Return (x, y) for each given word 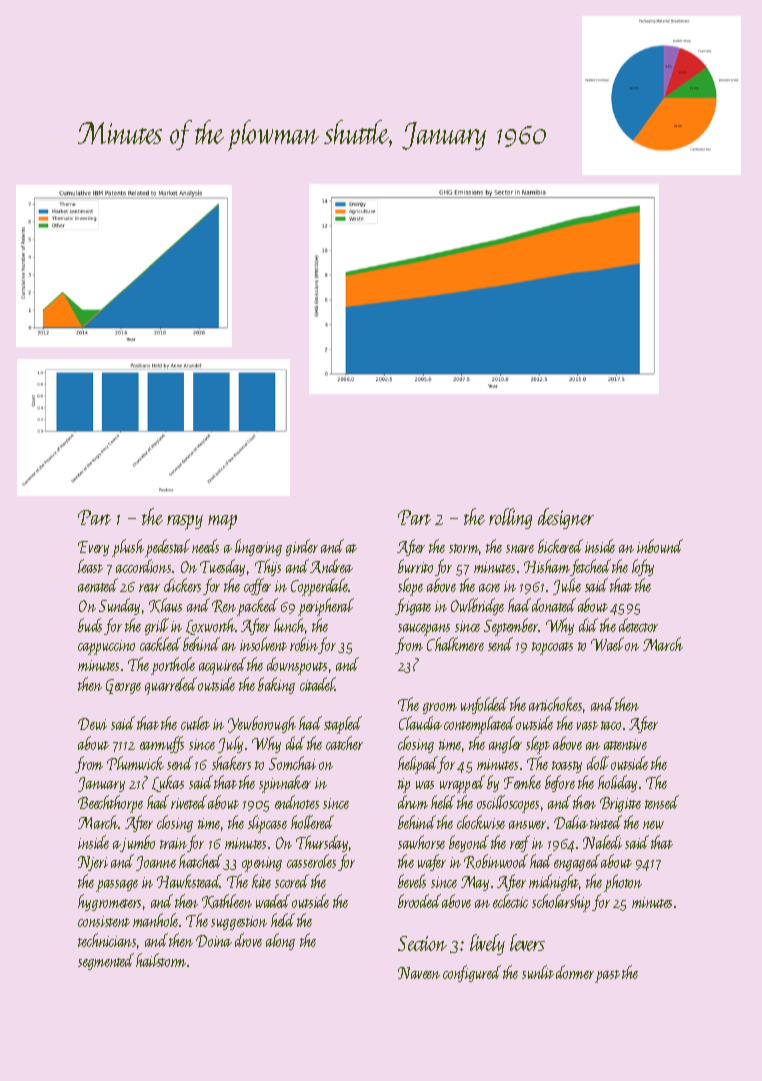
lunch (289, 625)
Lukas (168, 783)
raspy (185, 522)
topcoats (552, 648)
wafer (432, 862)
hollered (312, 822)
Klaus (165, 605)
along (280, 941)
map (222, 522)
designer (566, 518)
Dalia (571, 822)
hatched (200, 861)
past (607, 976)
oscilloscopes (508, 804)
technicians (107, 940)
